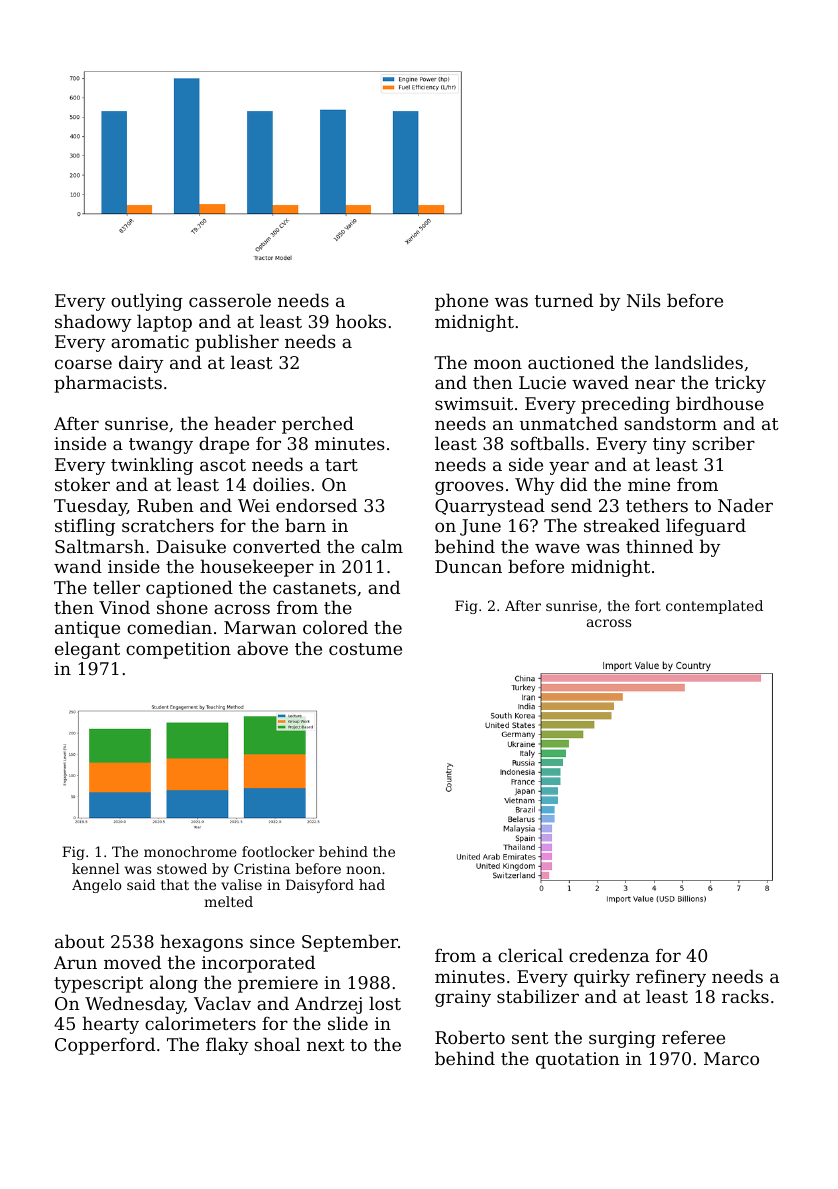 The image size is (838, 1189). Describe the element at coordinates (87, 650) in the page. I see `elegant` at that location.
